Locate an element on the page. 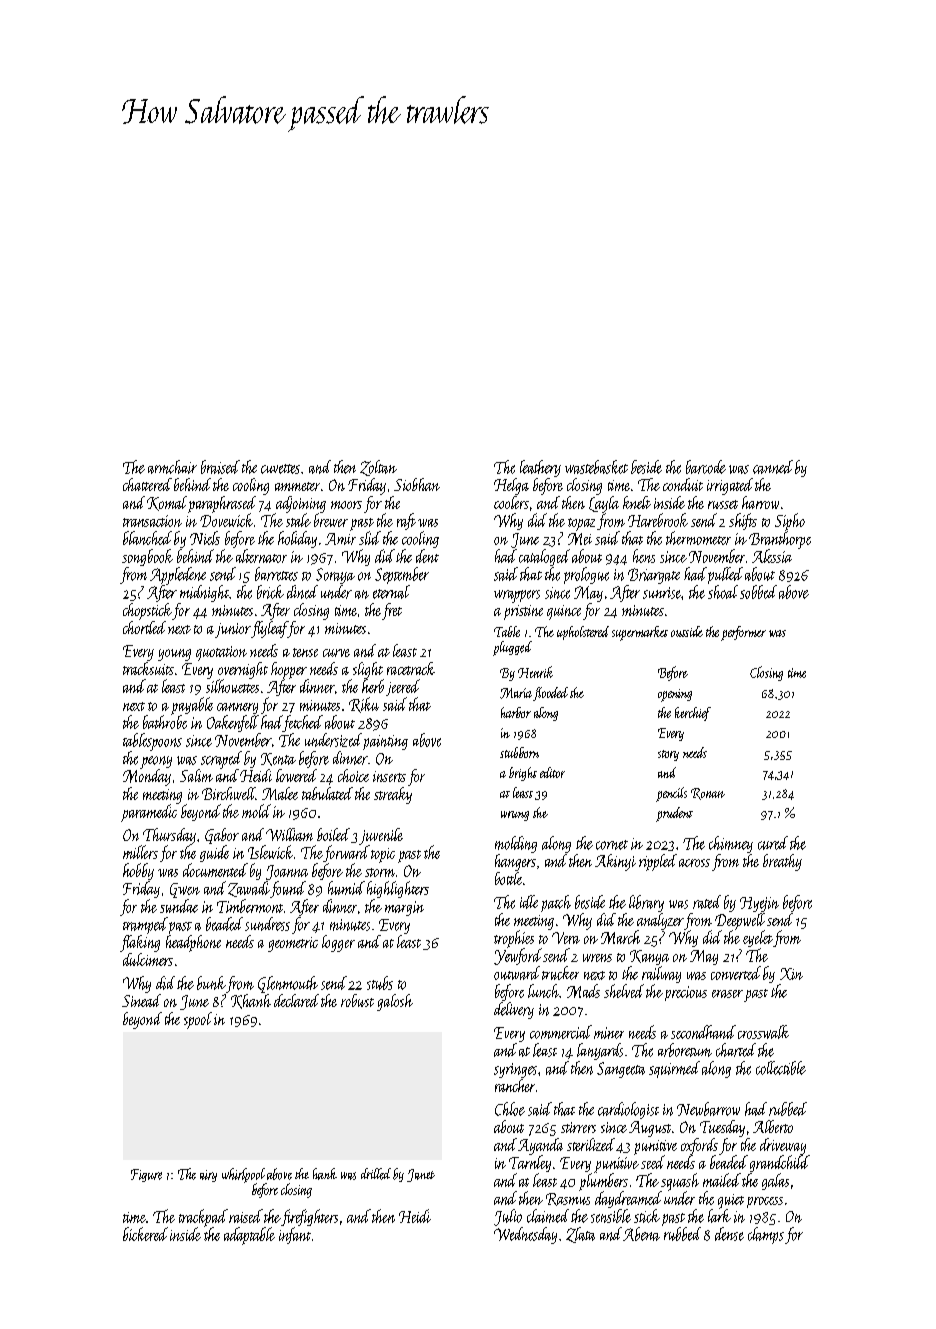 The image size is (936, 1329). across is located at coordinates (694, 863).
